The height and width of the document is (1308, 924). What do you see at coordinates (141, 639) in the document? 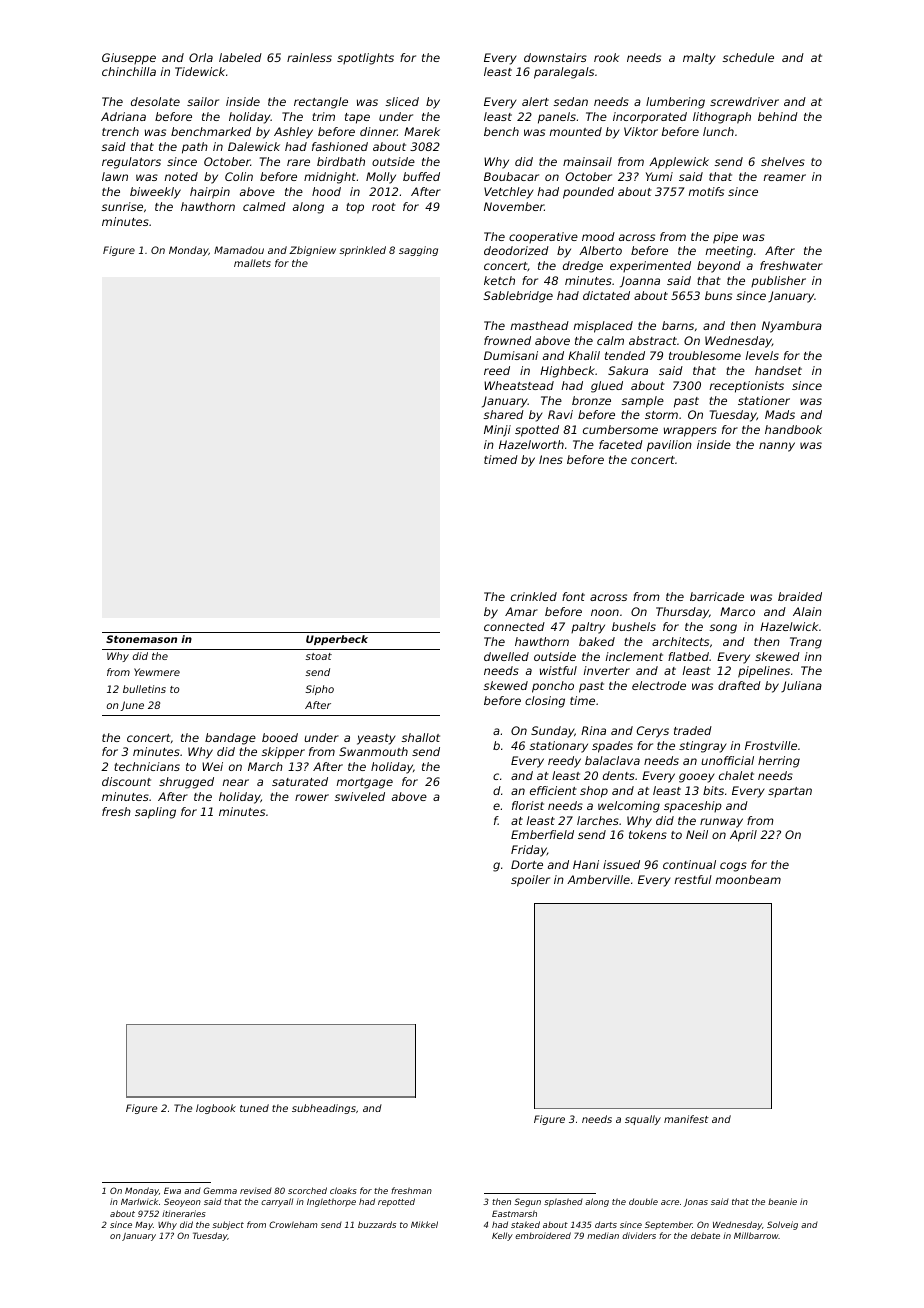
I see `Stonemason` at bounding box center [141, 639].
